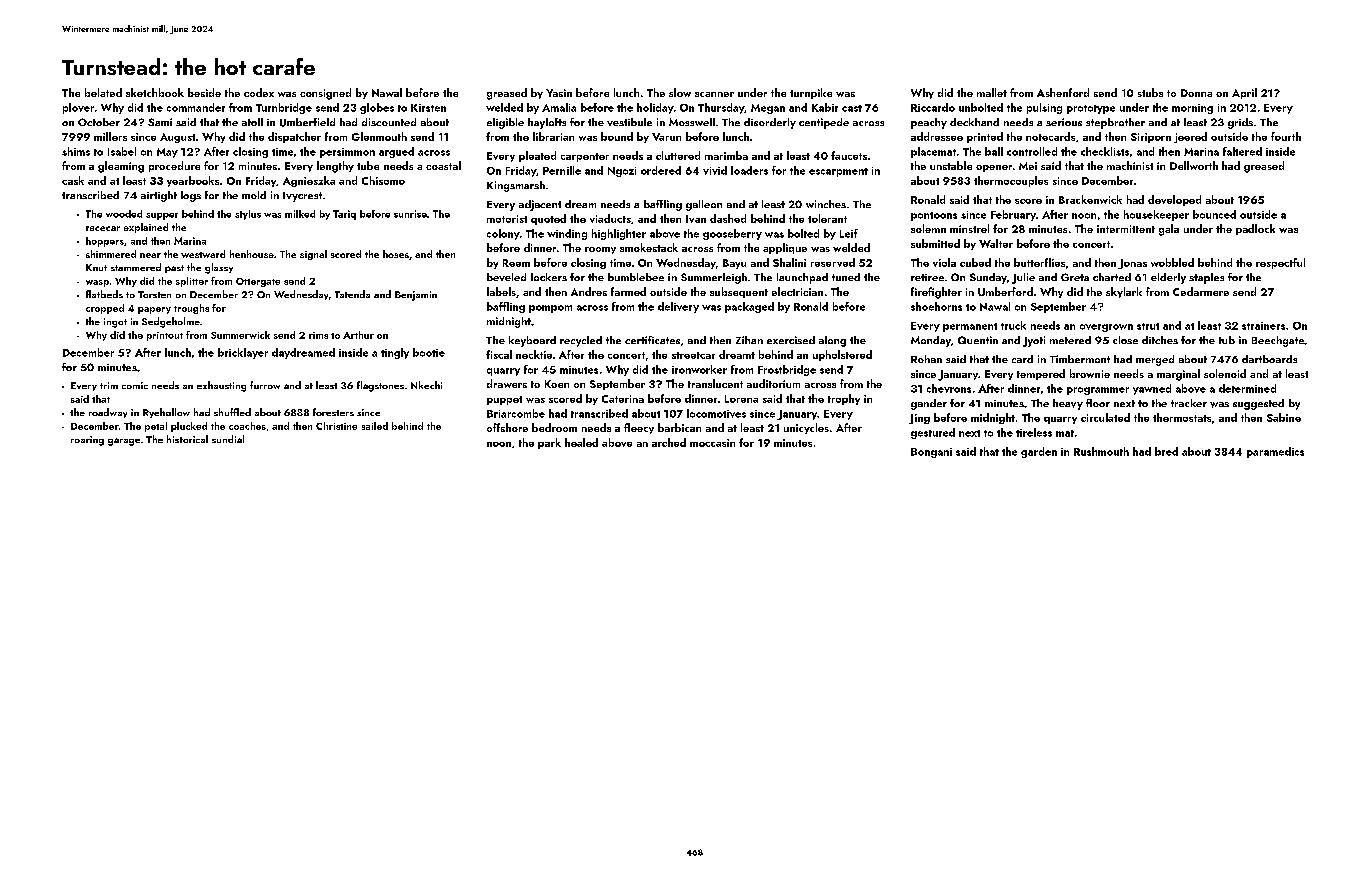 The image size is (1372, 887). I want to click on merged, so click(1155, 360).
